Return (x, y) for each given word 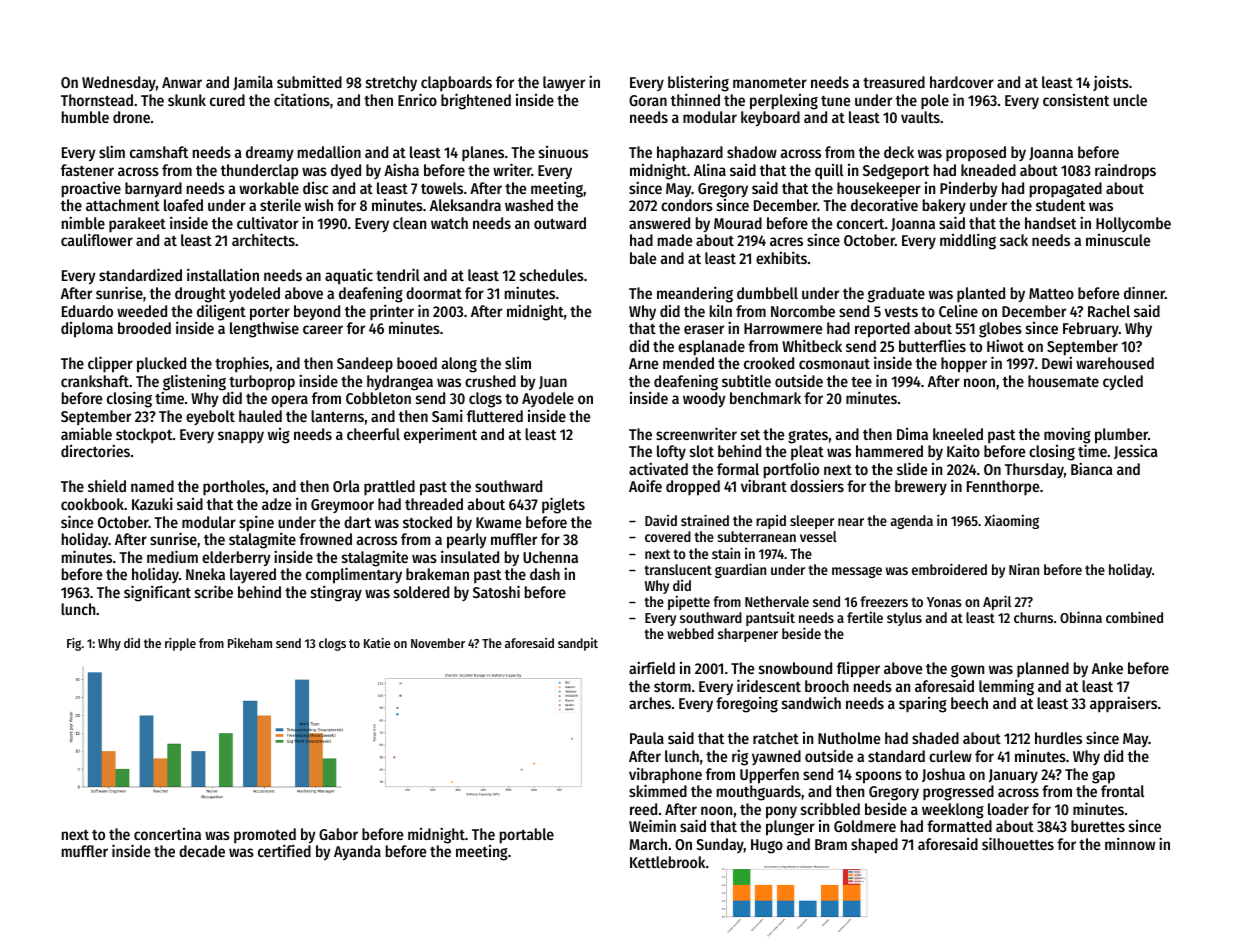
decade (202, 851)
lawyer (564, 83)
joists (1111, 83)
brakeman (437, 574)
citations (302, 99)
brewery (921, 487)
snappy (241, 437)
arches (650, 703)
